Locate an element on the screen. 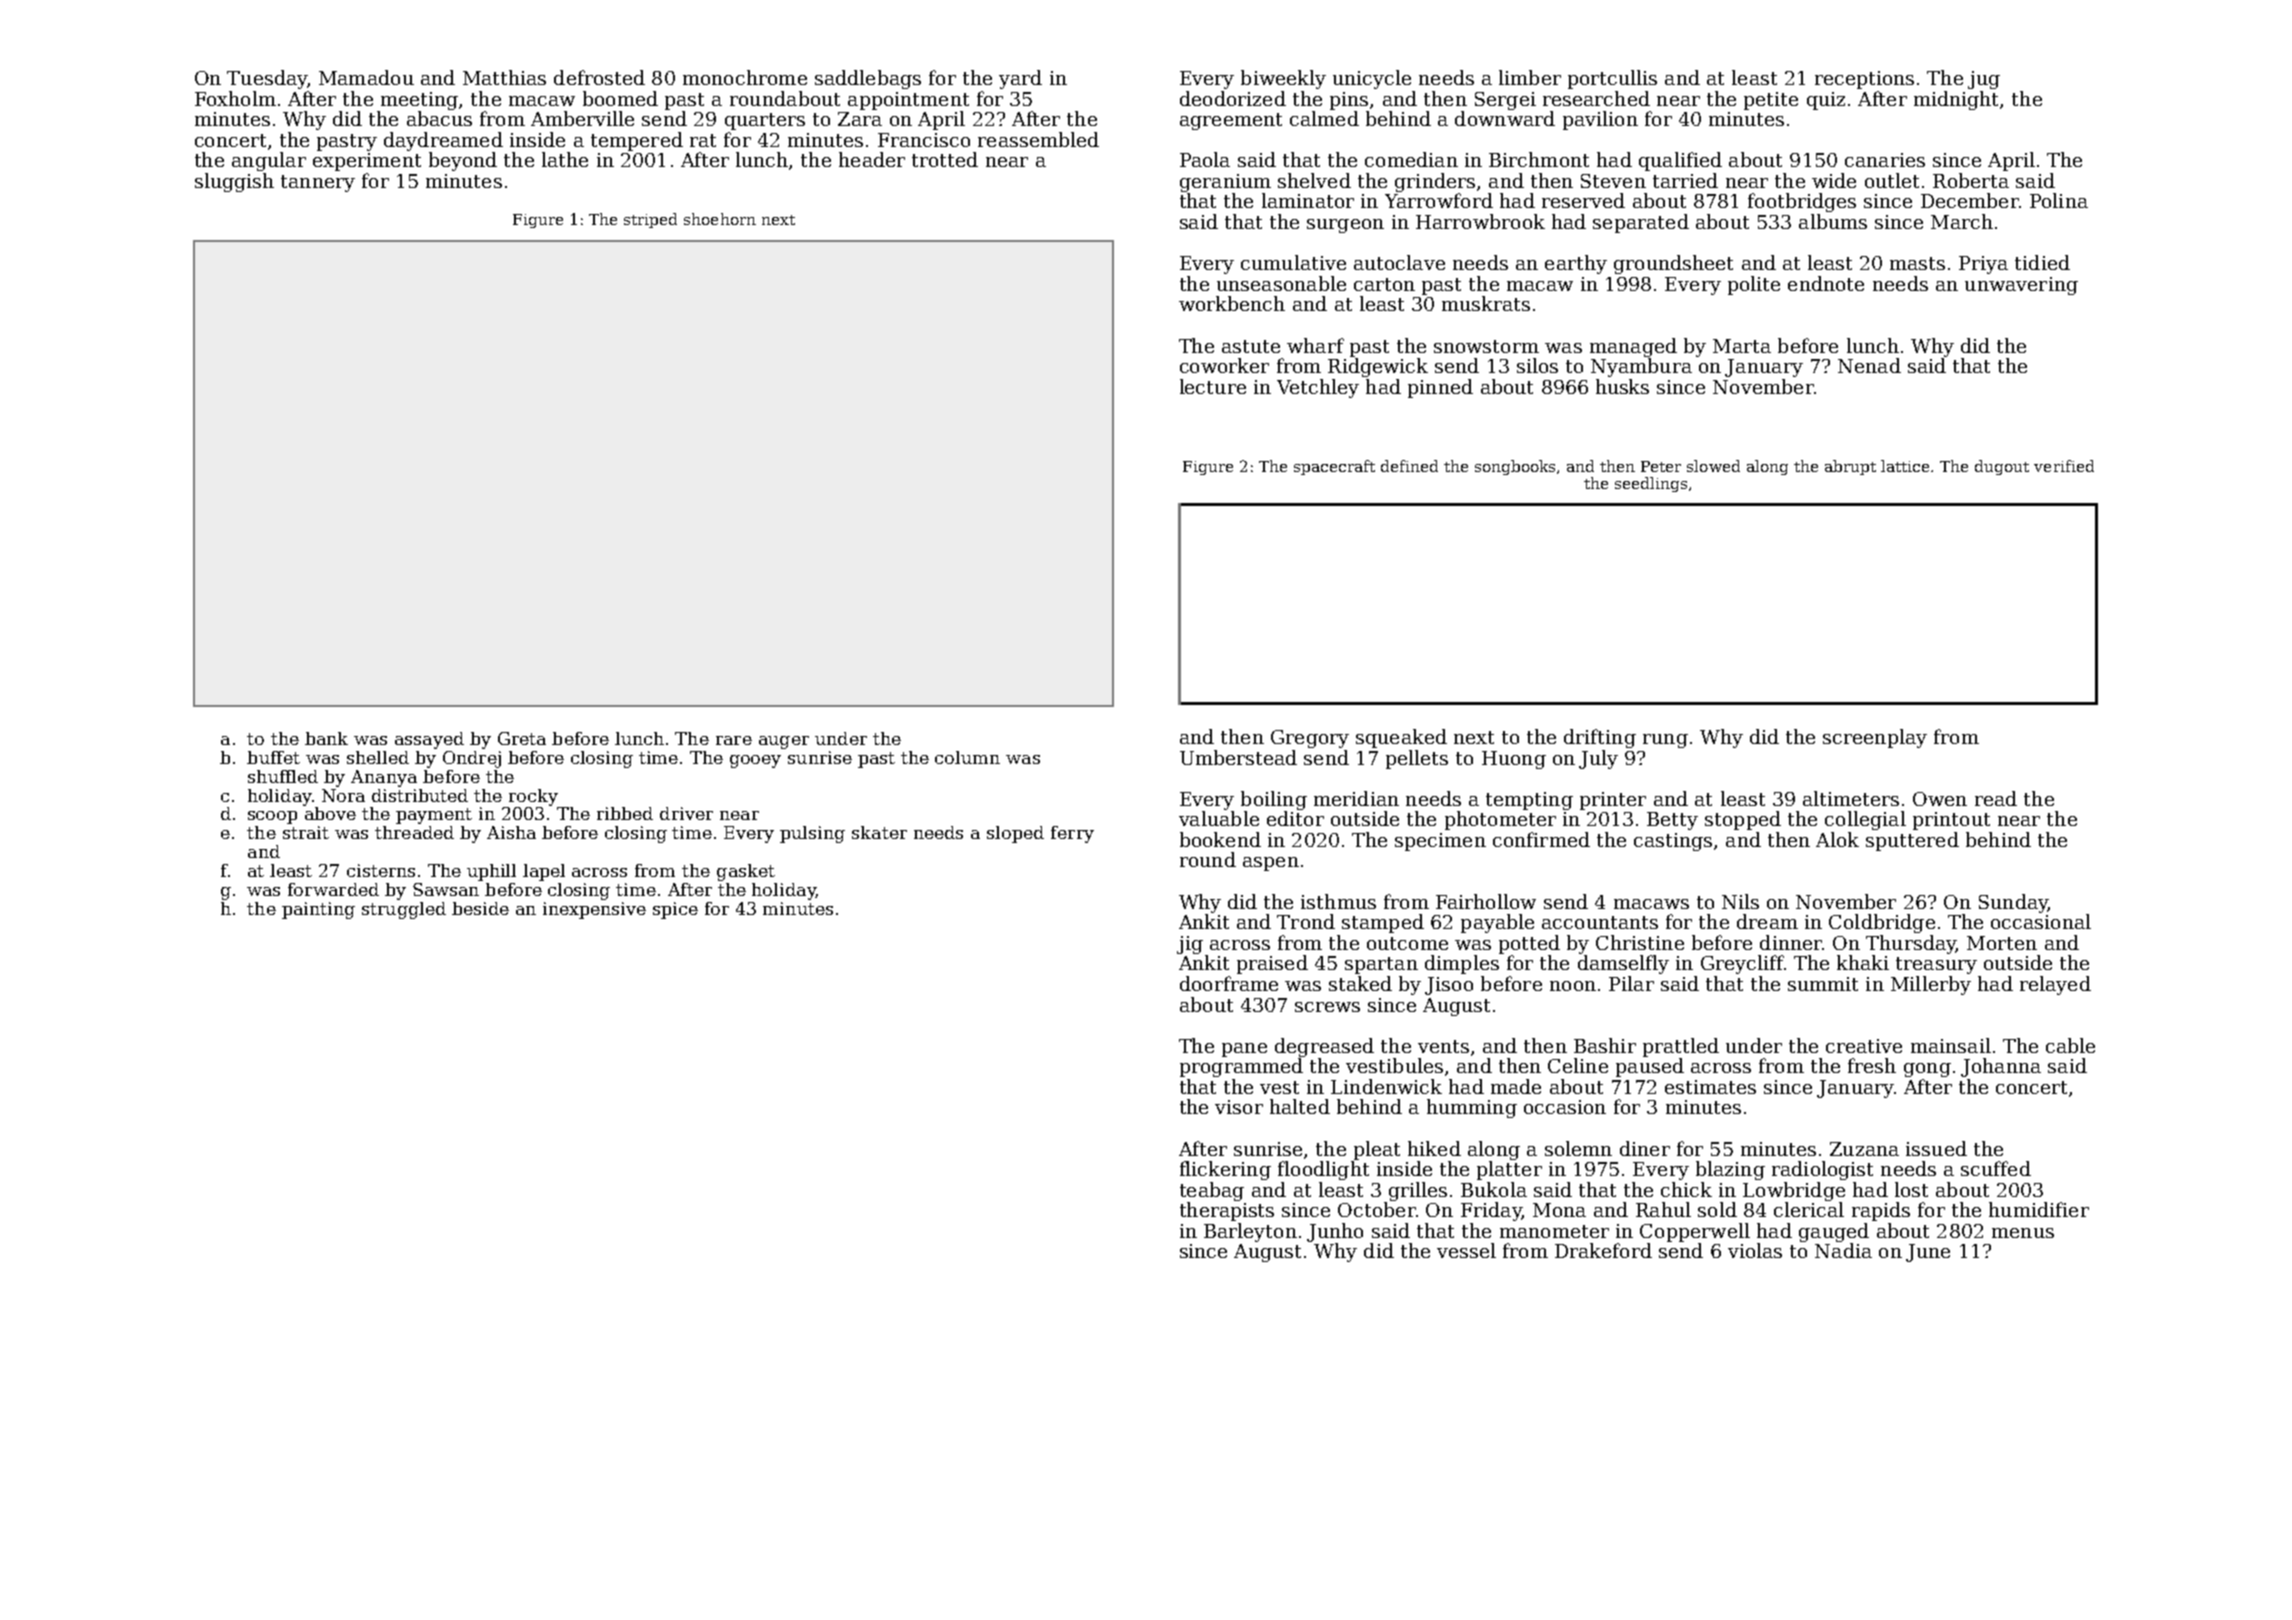 The width and height of the screenshot is (2292, 1620). striped is located at coordinates (650, 220).
